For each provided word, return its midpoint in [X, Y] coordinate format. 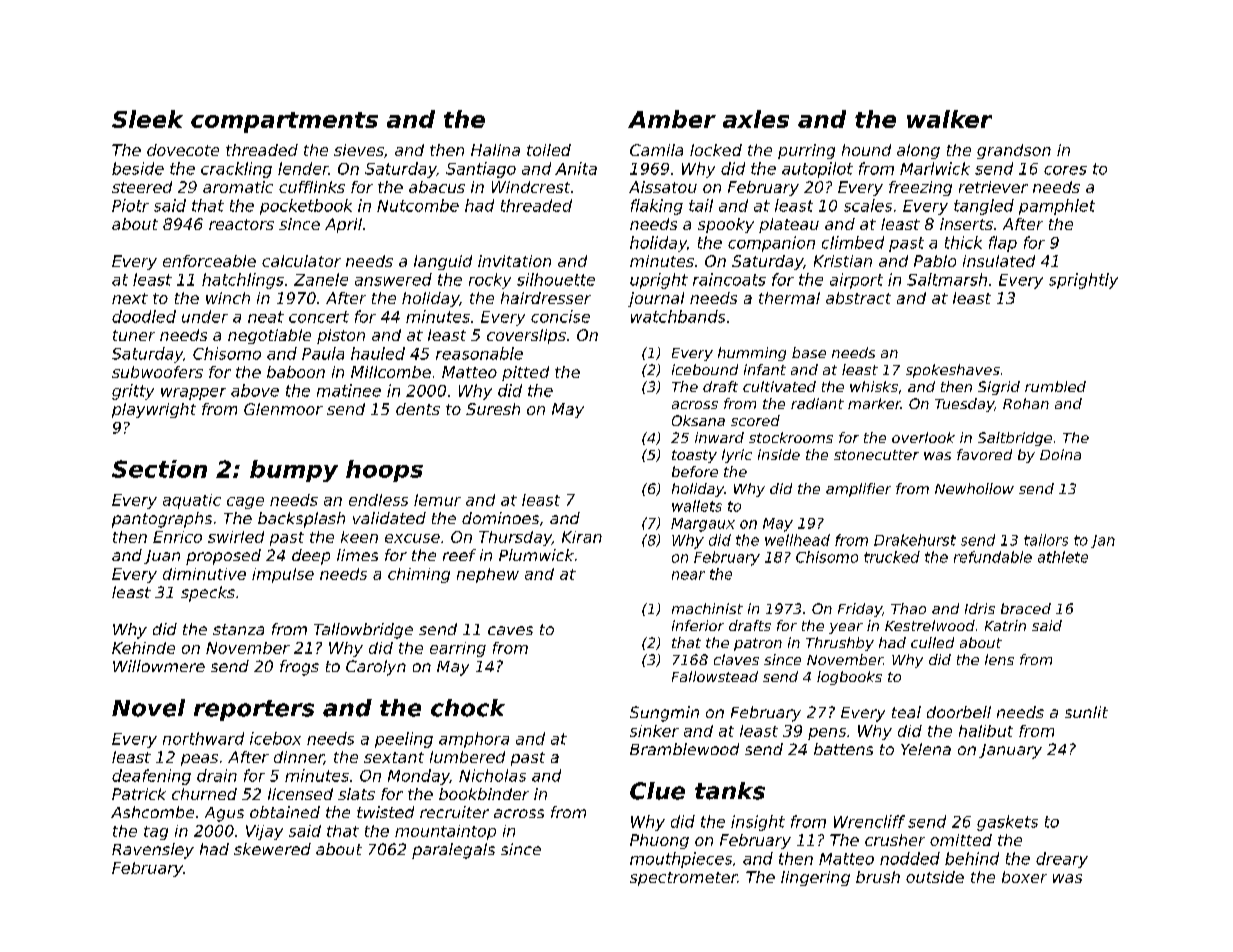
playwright [154, 410]
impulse [283, 575]
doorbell [959, 712]
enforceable [209, 261]
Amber [672, 119]
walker [949, 119]
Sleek [147, 119]
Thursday [515, 538]
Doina [1060, 454]
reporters [254, 710]
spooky [726, 225]
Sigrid [999, 388]
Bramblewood [684, 749]
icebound [705, 369]
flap [1003, 244]
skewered [272, 849]
